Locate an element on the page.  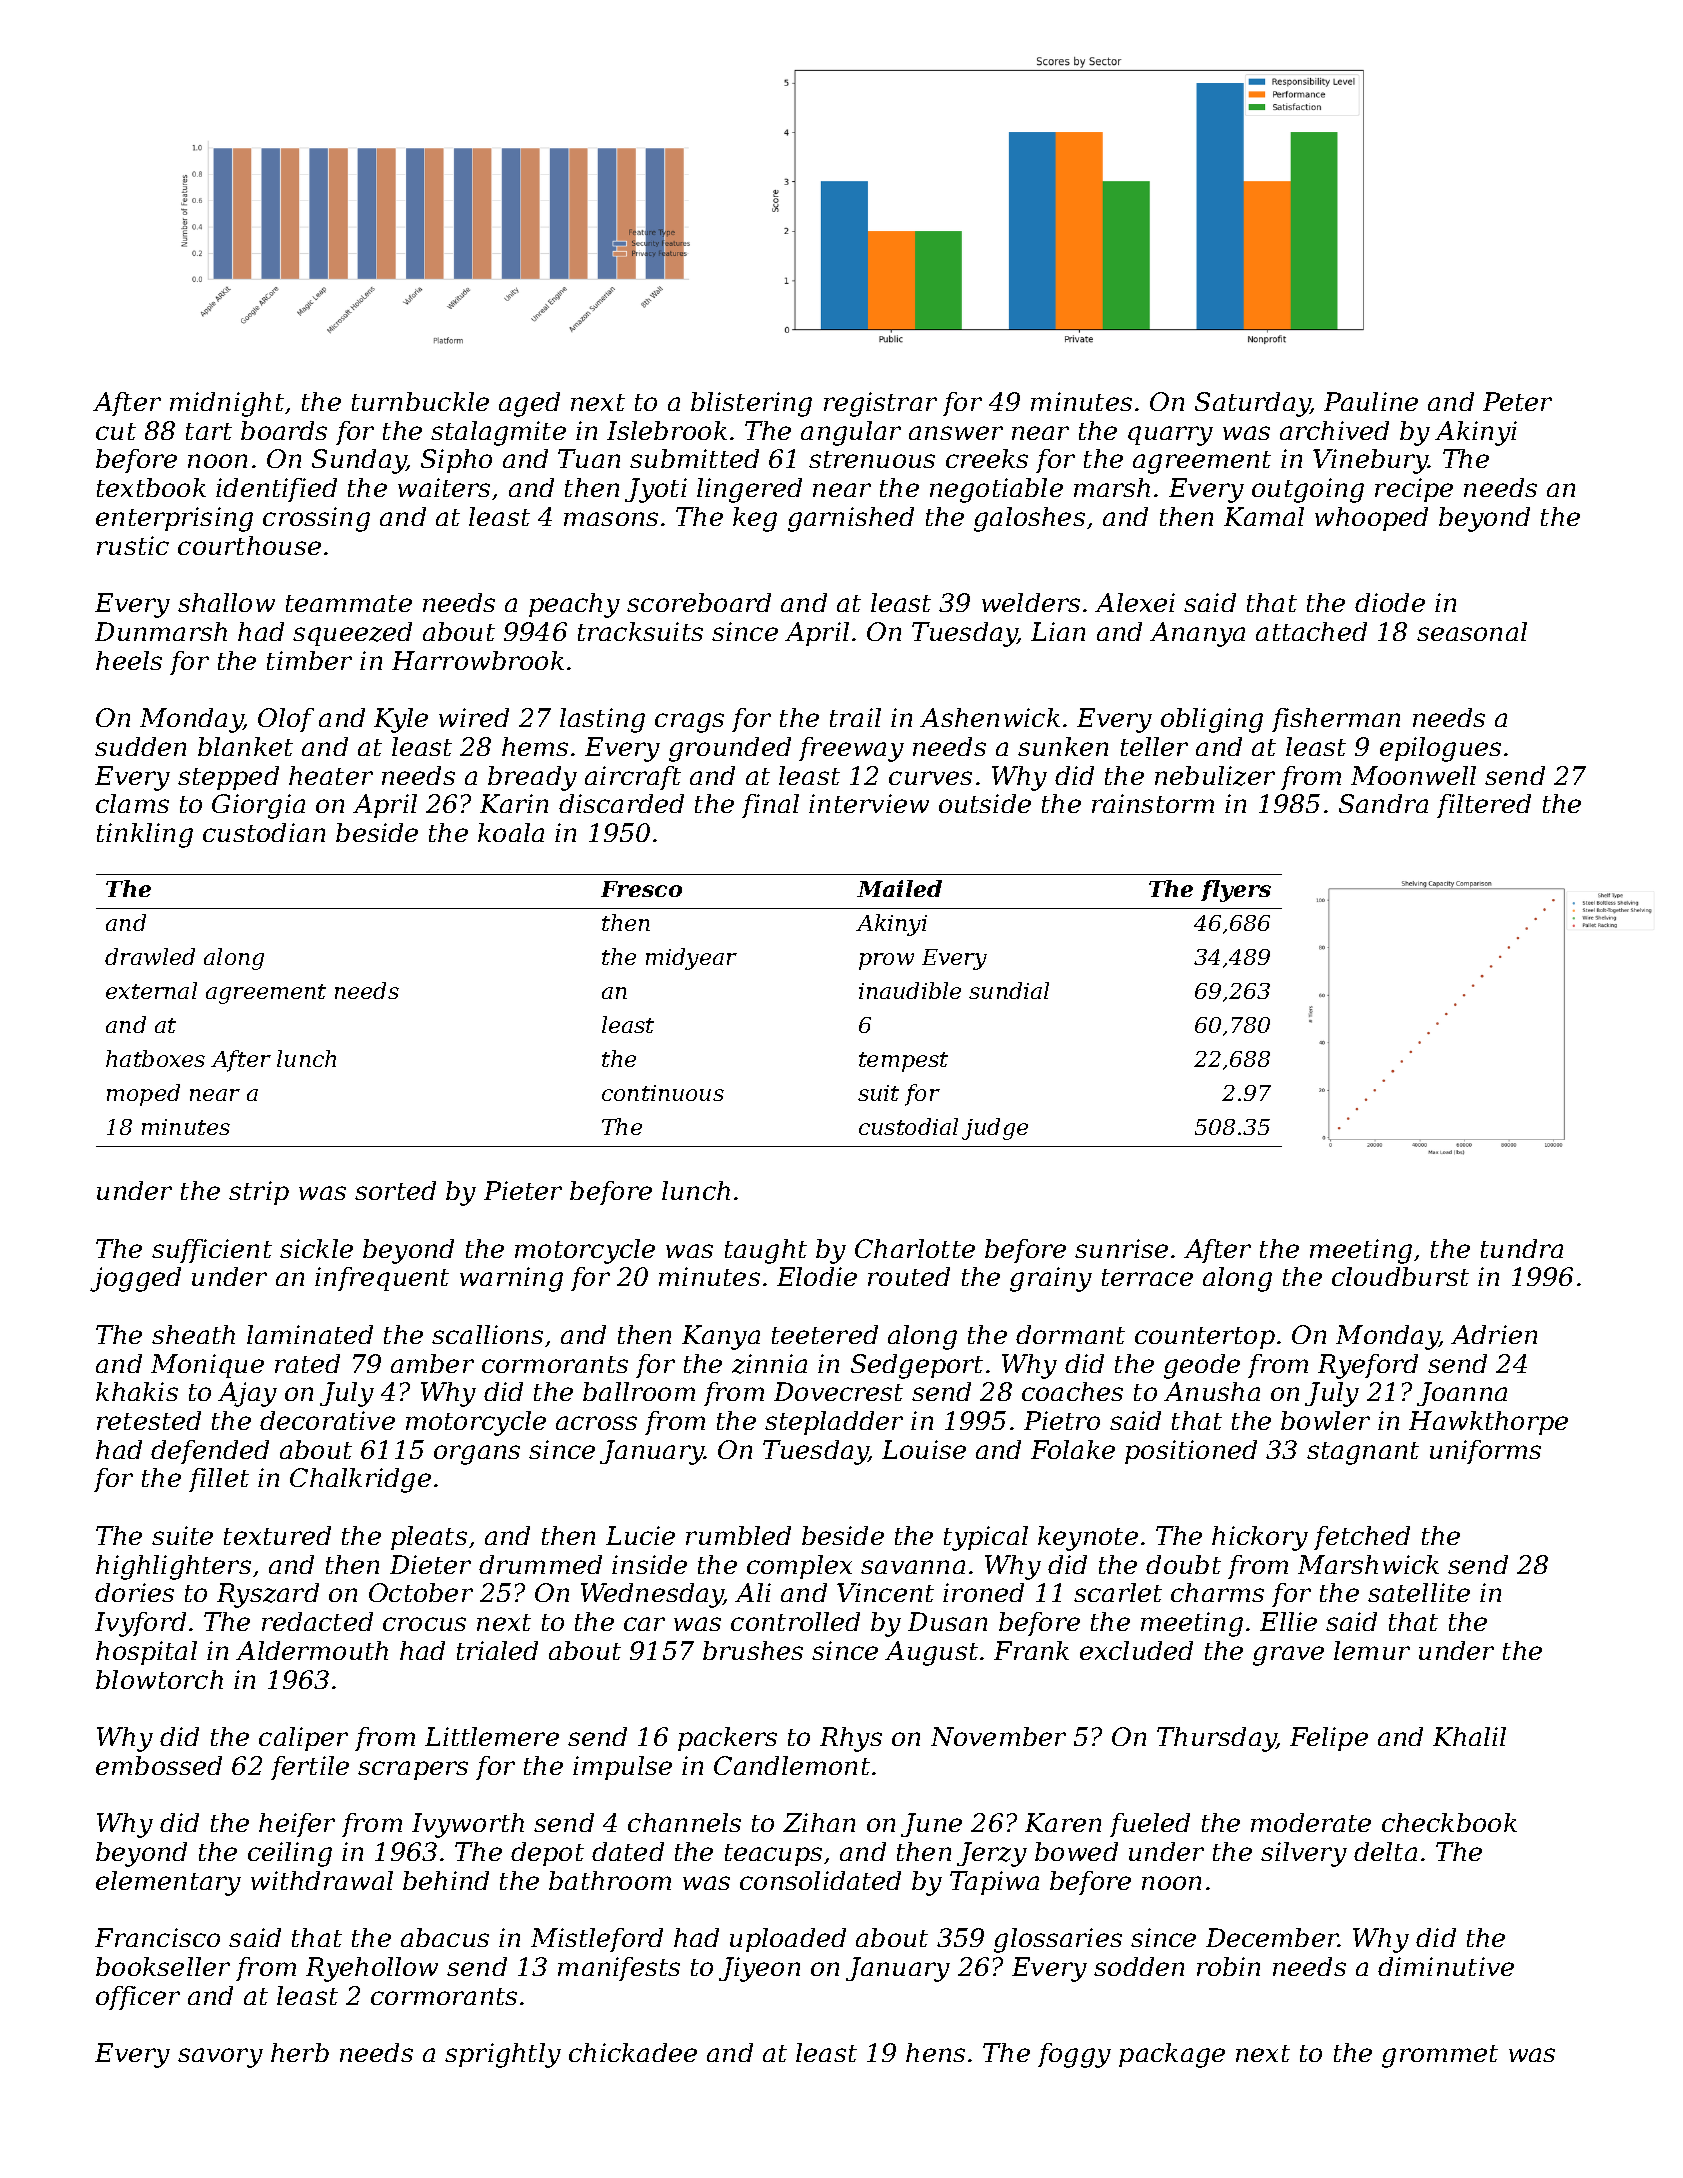
abacus is located at coordinates (445, 1937).
